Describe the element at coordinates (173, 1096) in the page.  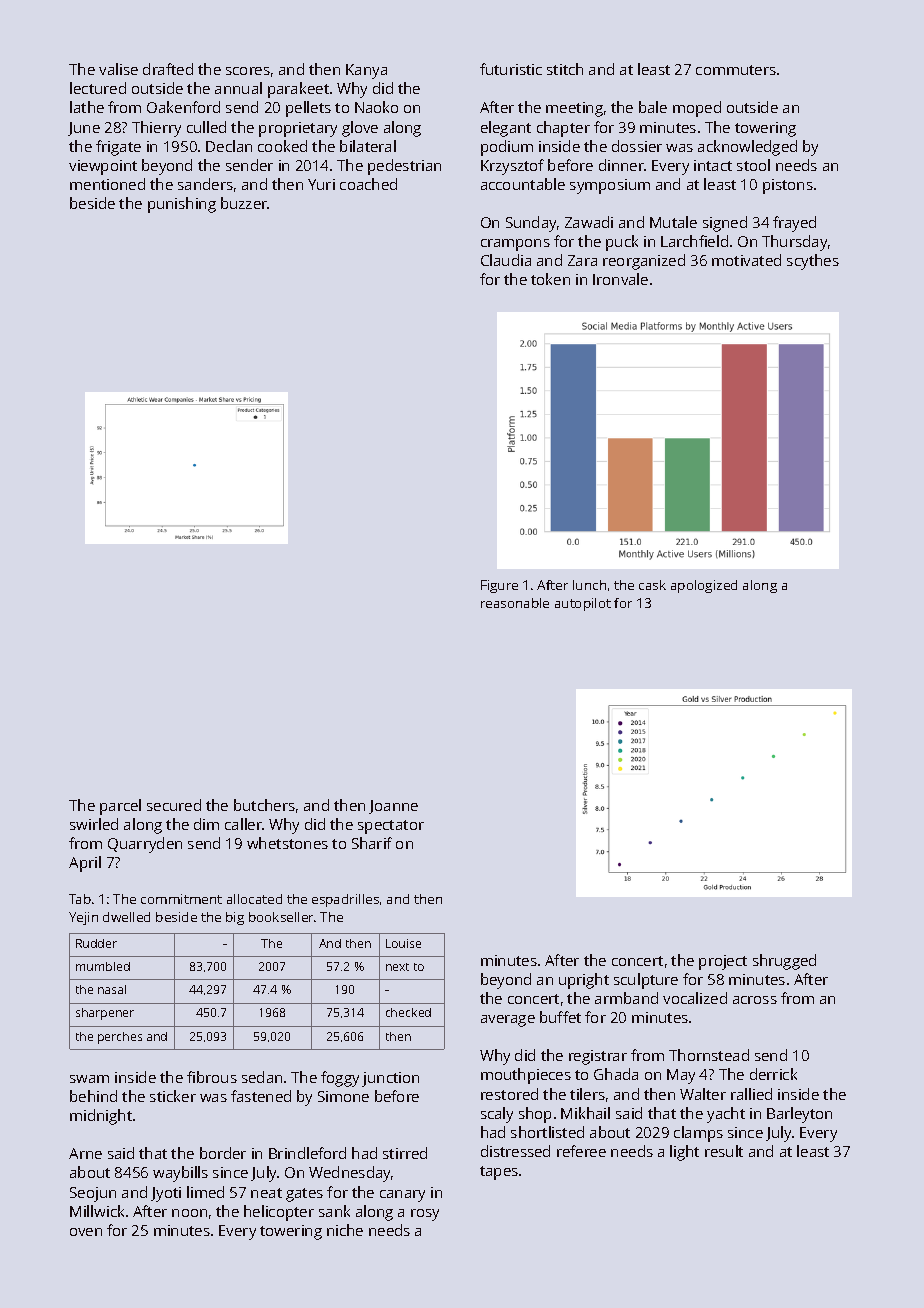
I see `sticker` at that location.
